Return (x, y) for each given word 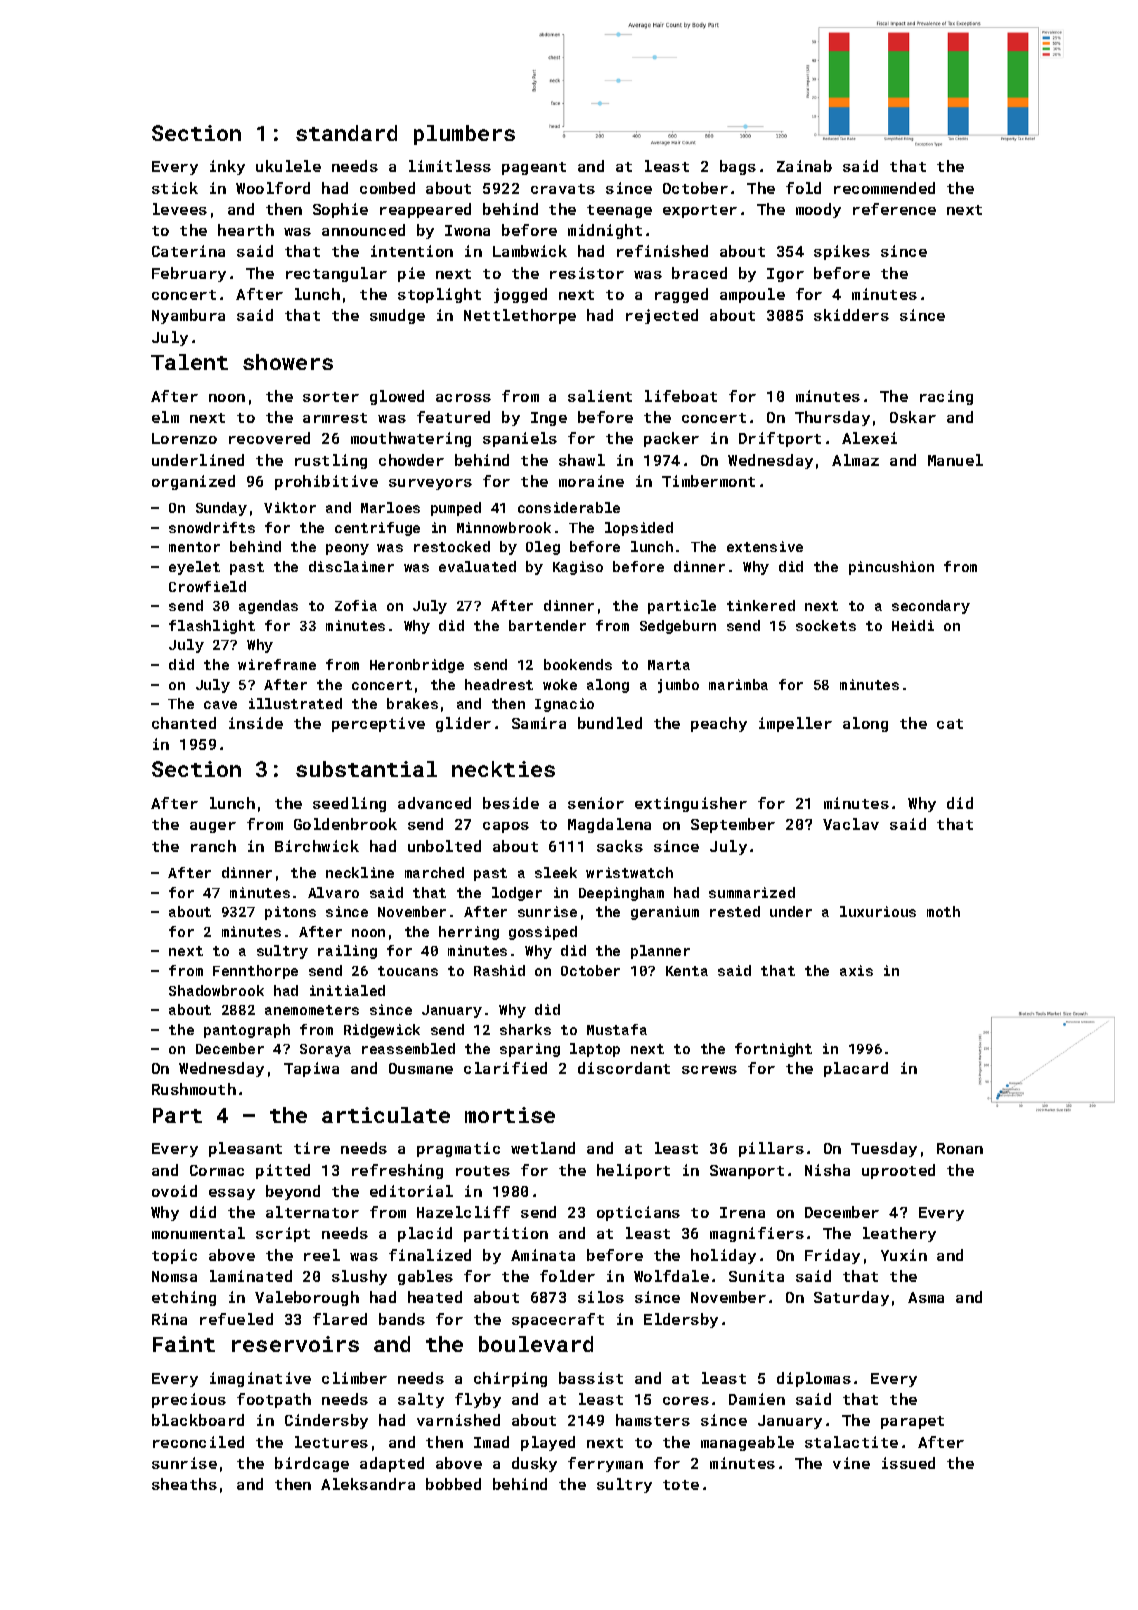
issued (908, 1463)
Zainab (804, 166)
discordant (624, 1068)
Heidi (913, 625)
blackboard (198, 1420)
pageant (534, 168)
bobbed (453, 1484)
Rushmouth (194, 1089)
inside (256, 723)
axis (856, 970)
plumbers (464, 135)
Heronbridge (417, 666)
